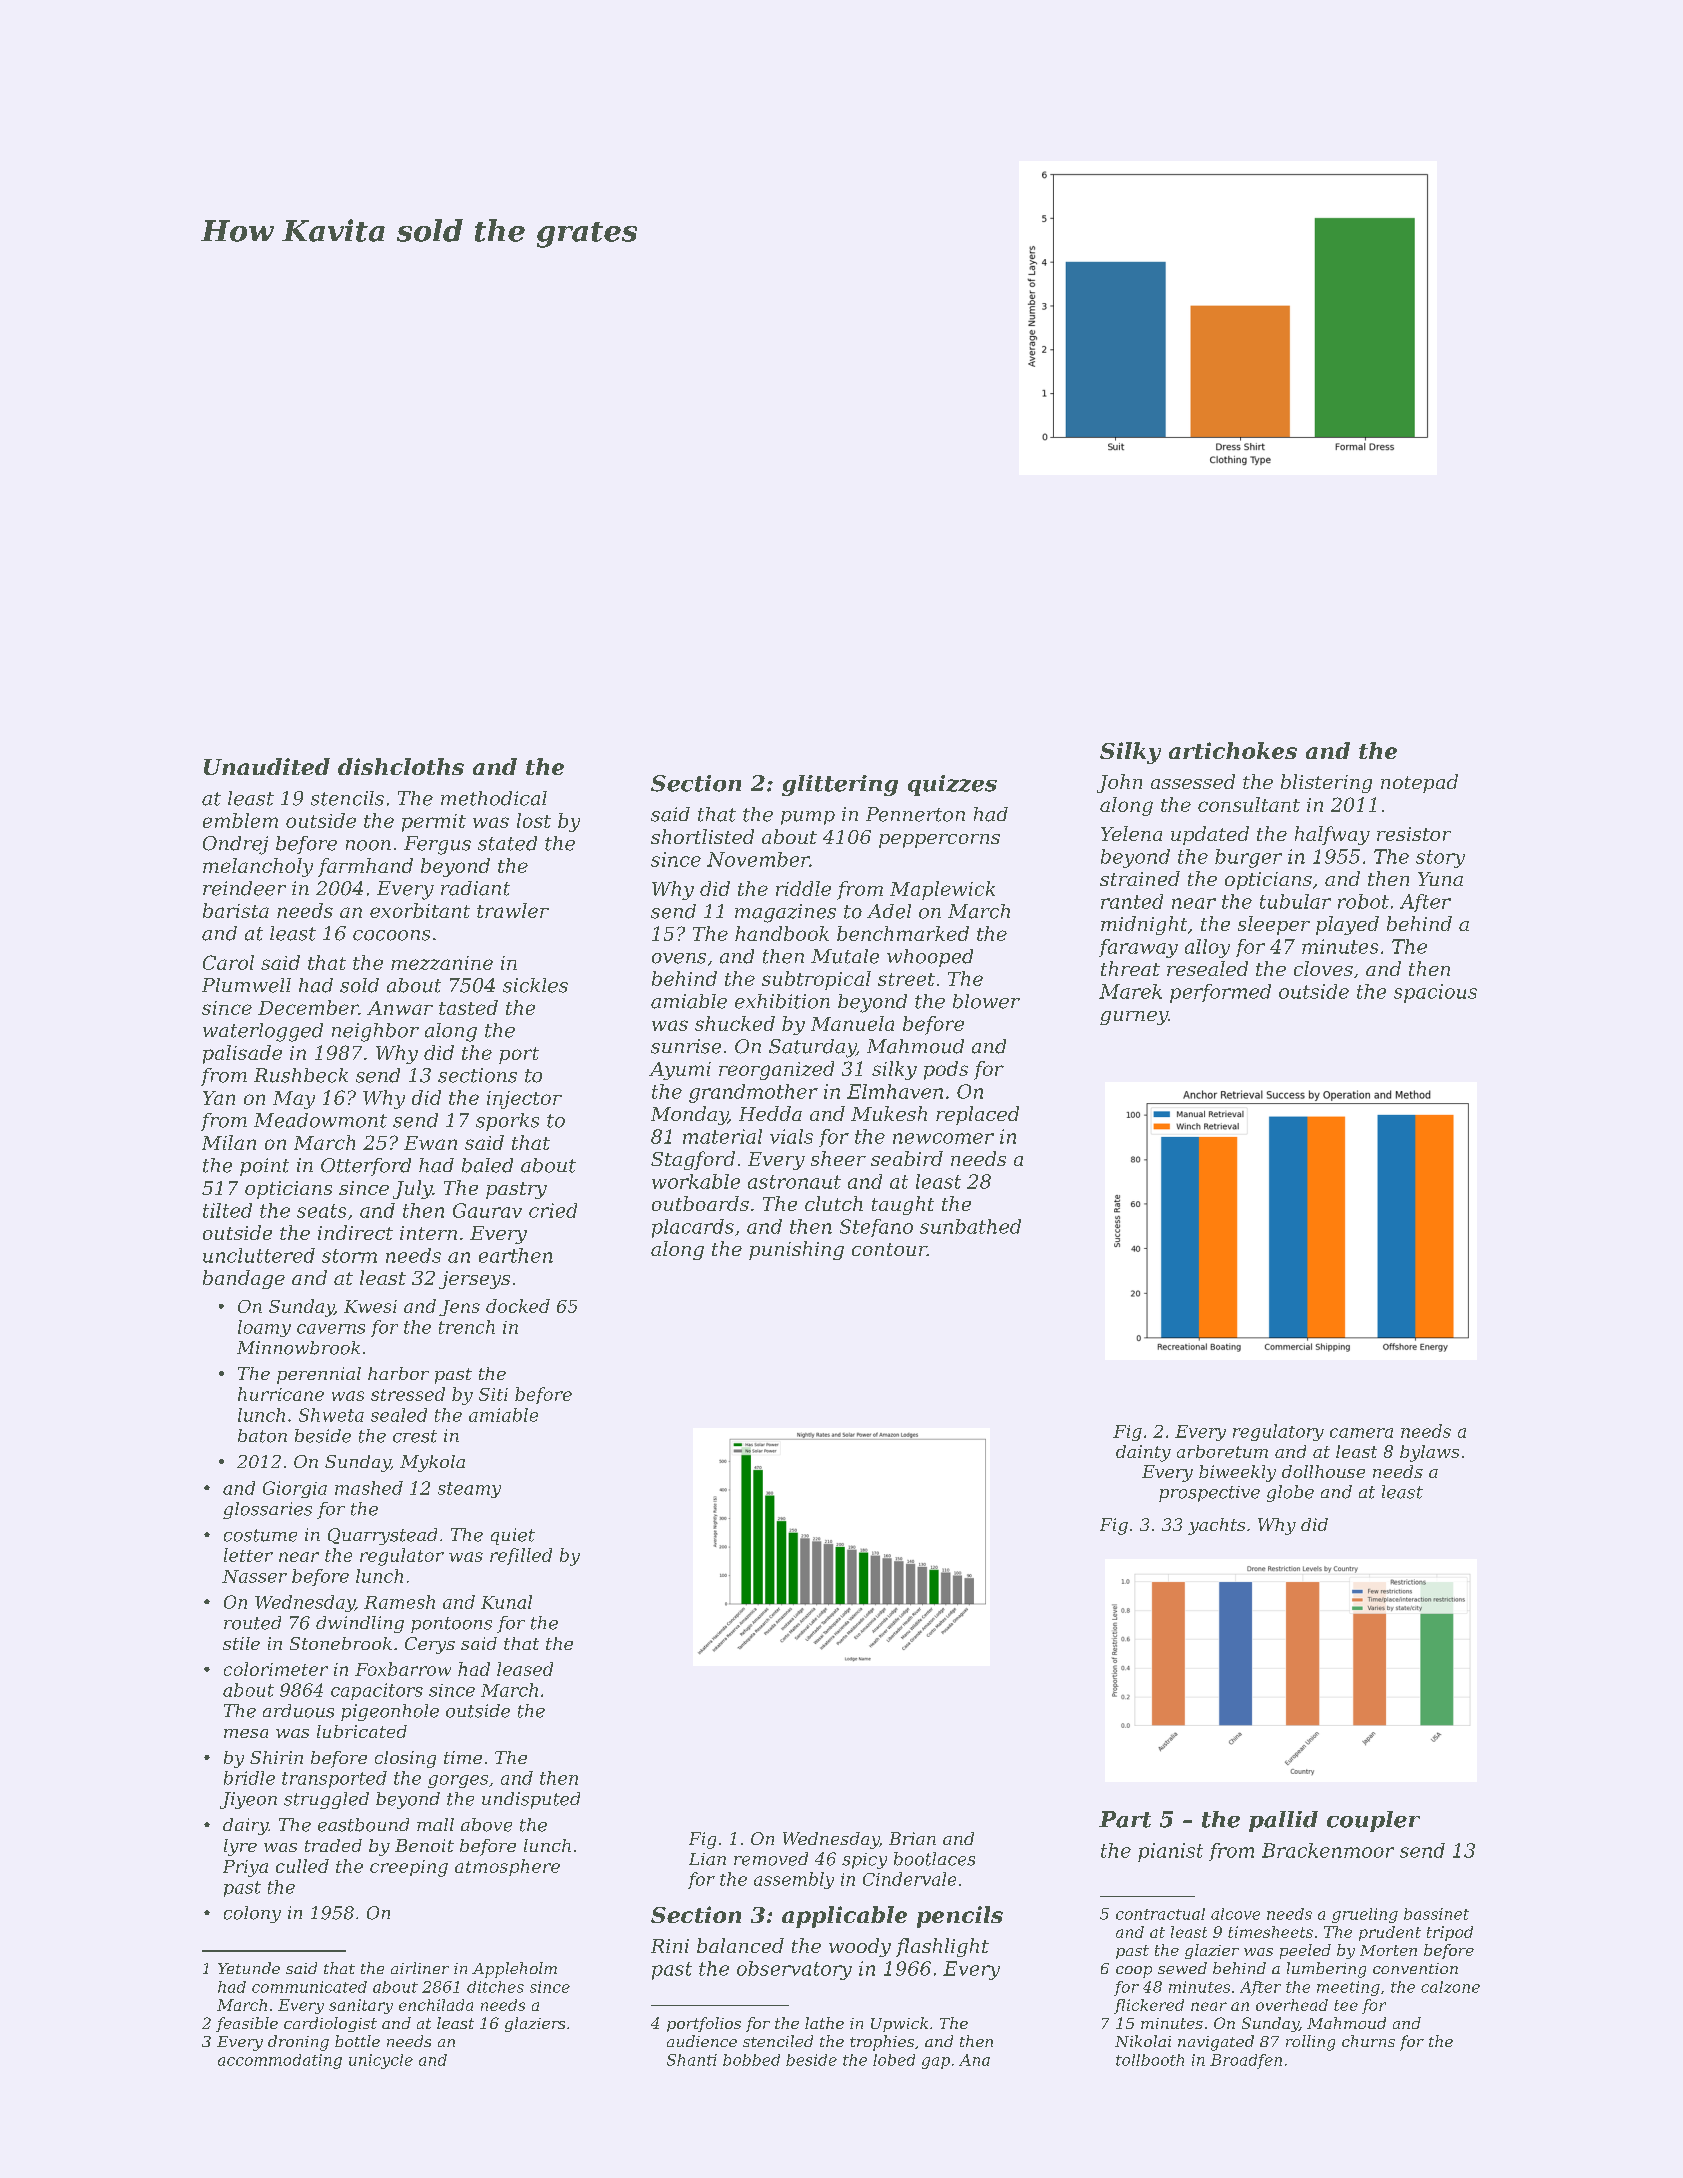 The height and width of the screenshot is (2178, 1683). What do you see at coordinates (1435, 993) in the screenshot?
I see `spacious` at bounding box center [1435, 993].
